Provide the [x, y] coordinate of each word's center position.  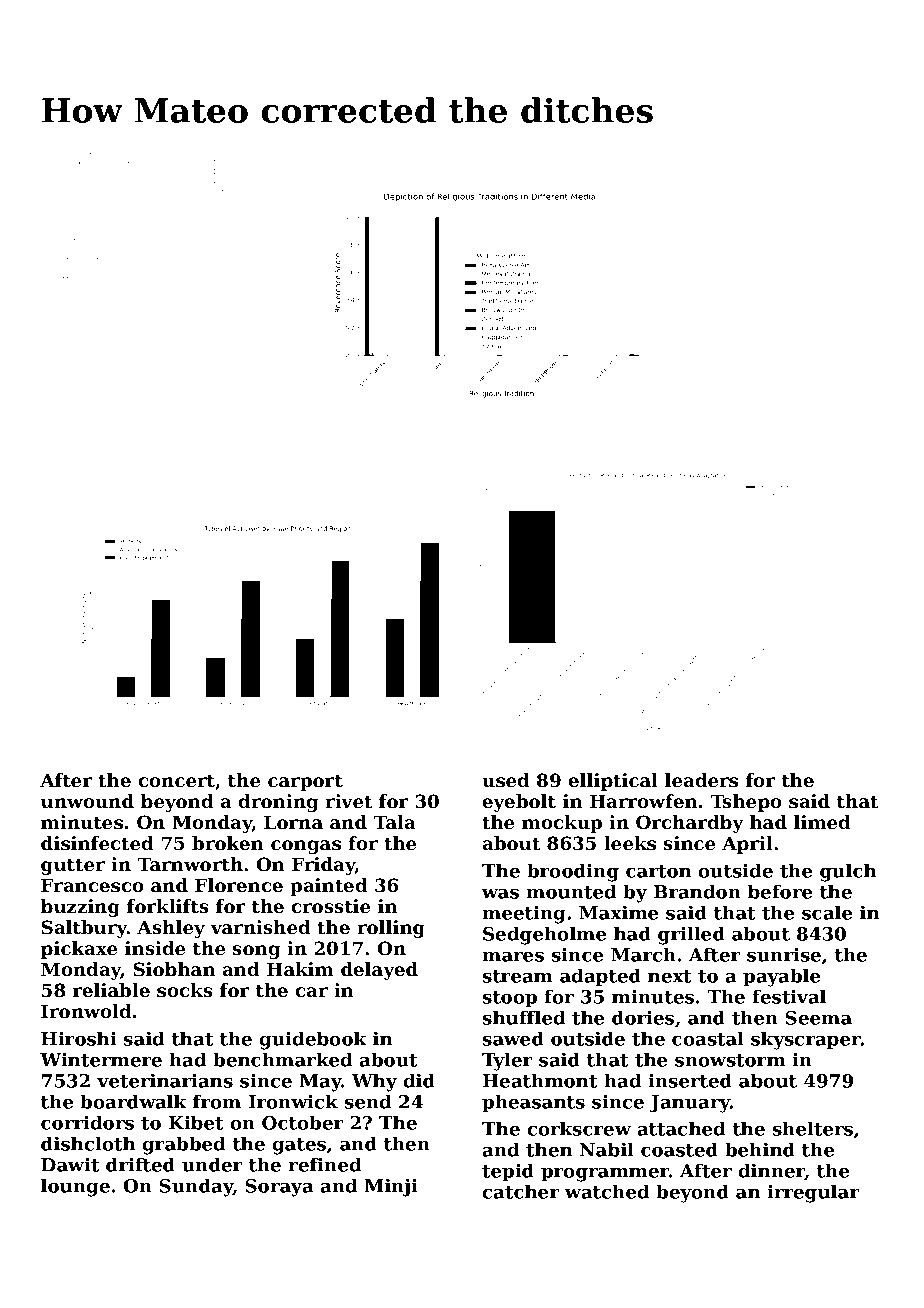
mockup [562, 824]
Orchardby [690, 824]
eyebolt [519, 803]
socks [185, 990]
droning [278, 803]
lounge [75, 1187]
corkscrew [579, 1128]
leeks [630, 843]
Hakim [300, 969]
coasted [679, 1149]
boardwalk [133, 1101]
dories [643, 1017]
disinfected [97, 843]
